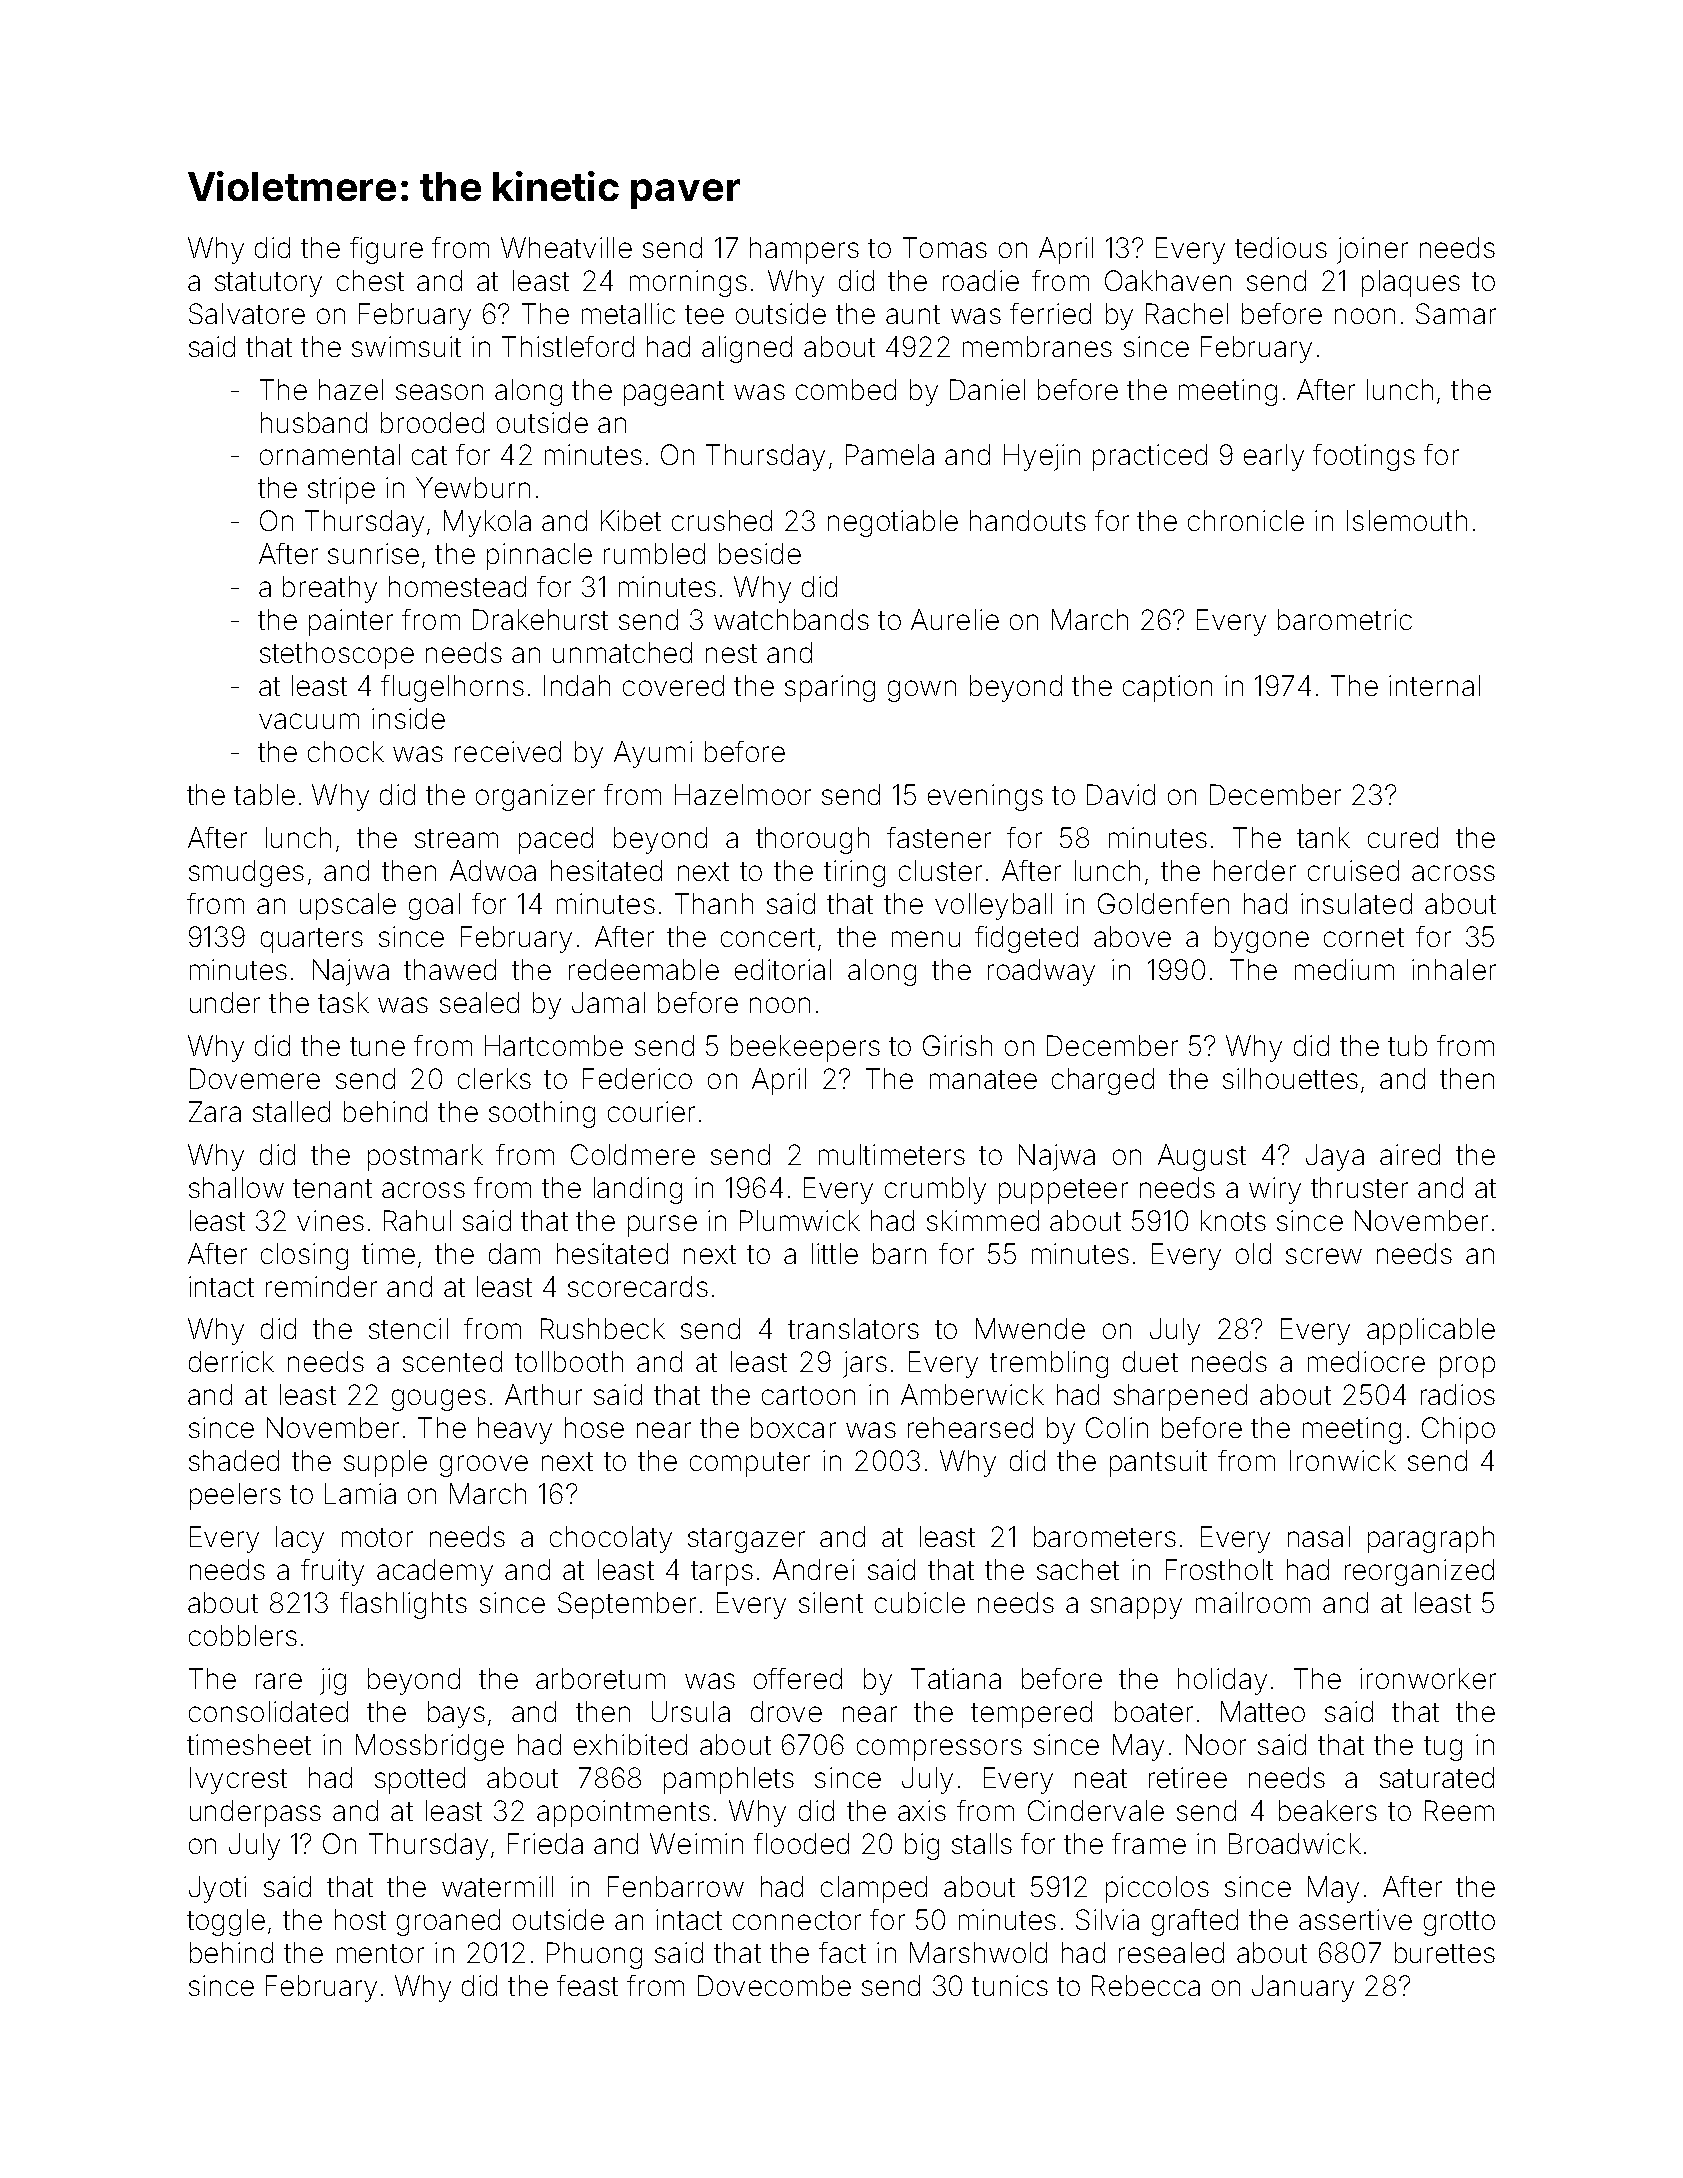 The width and height of the page is (1683, 2178). What do you see at coordinates (304, 1256) in the page?
I see `closing` at bounding box center [304, 1256].
